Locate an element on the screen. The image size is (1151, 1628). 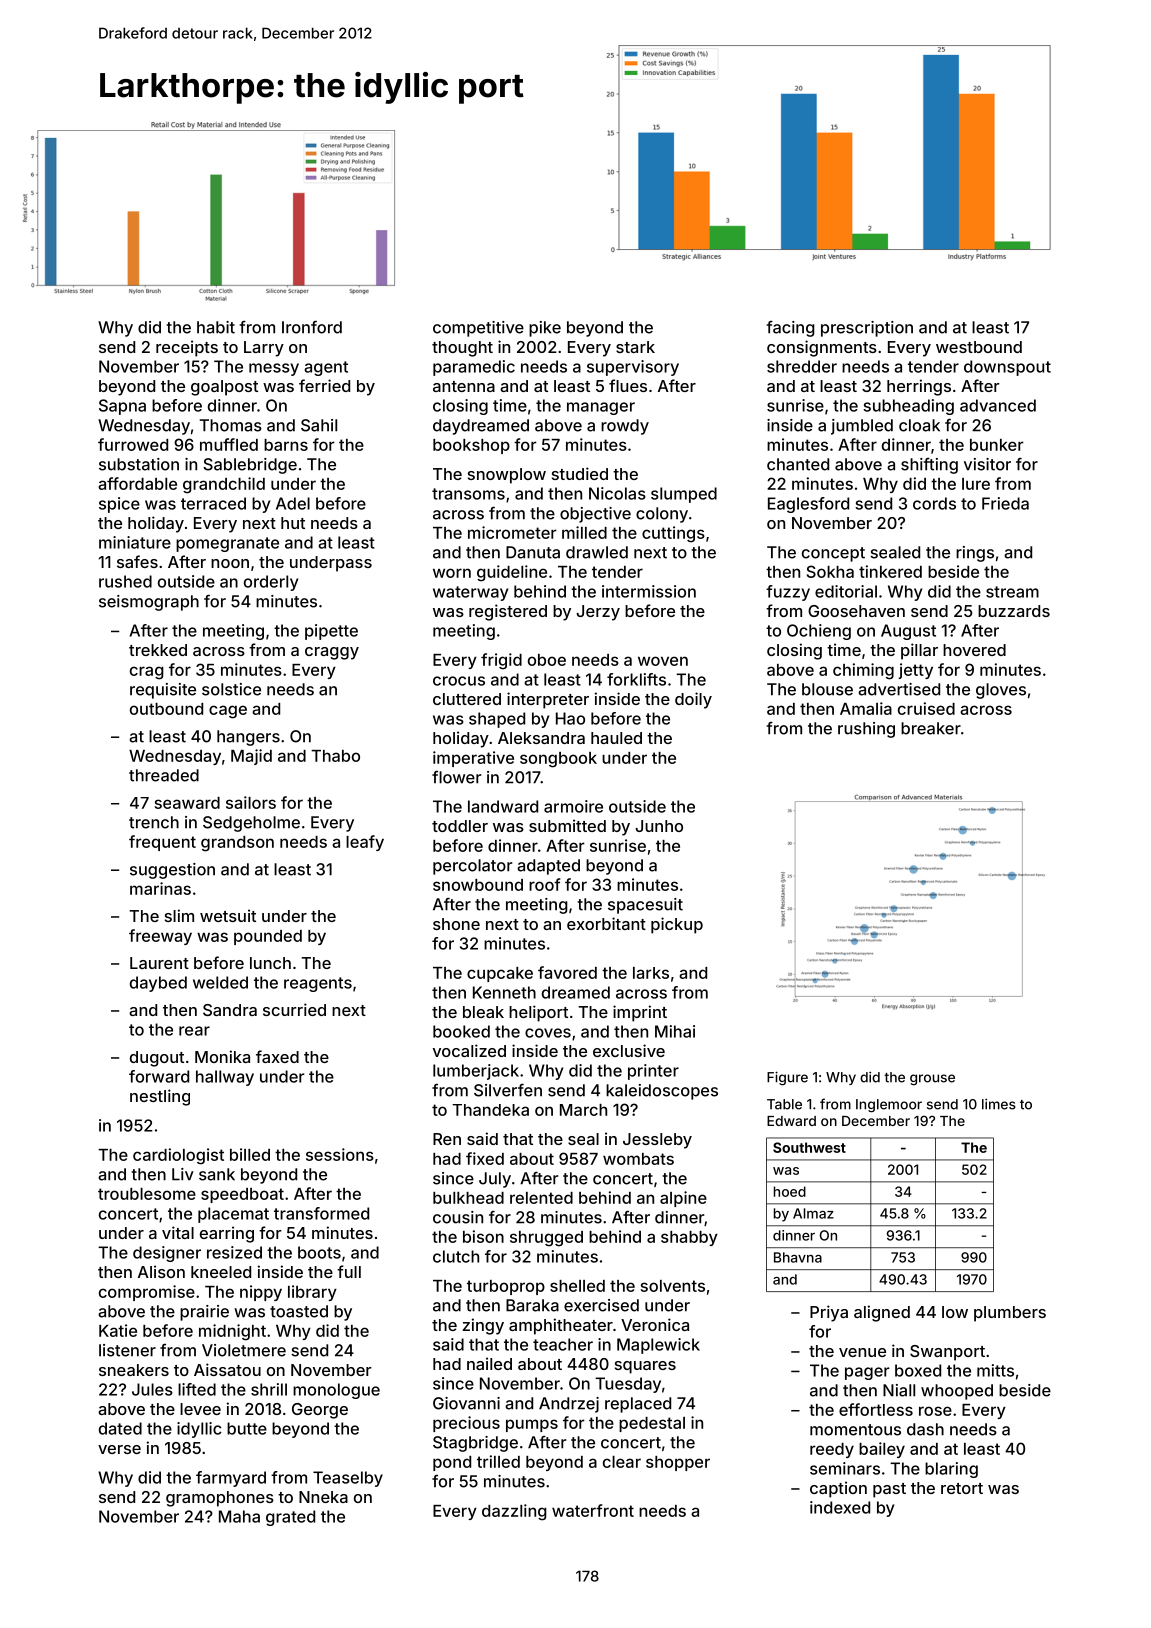
trench is located at coordinates (154, 822).
